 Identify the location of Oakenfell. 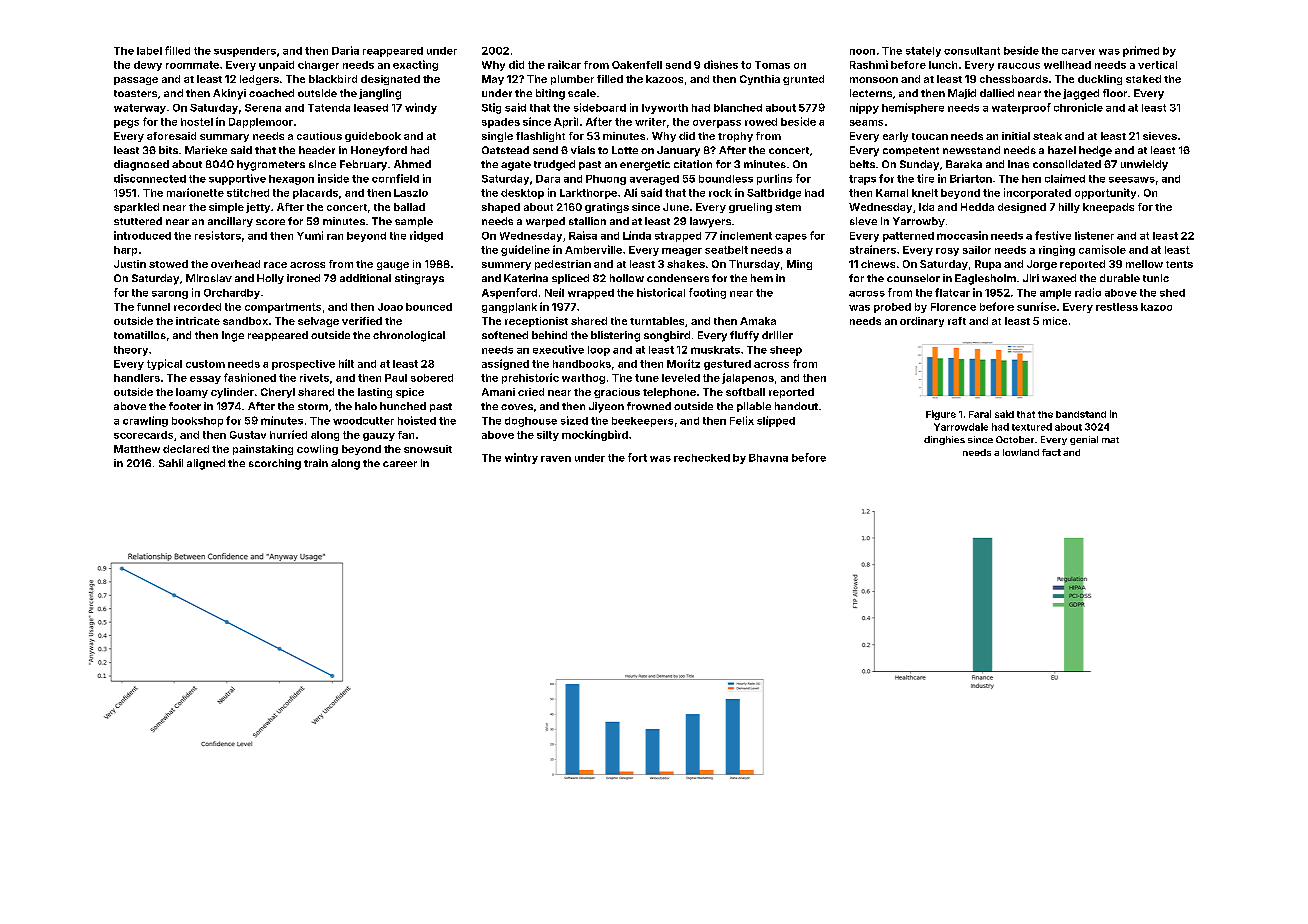
(637, 65).
